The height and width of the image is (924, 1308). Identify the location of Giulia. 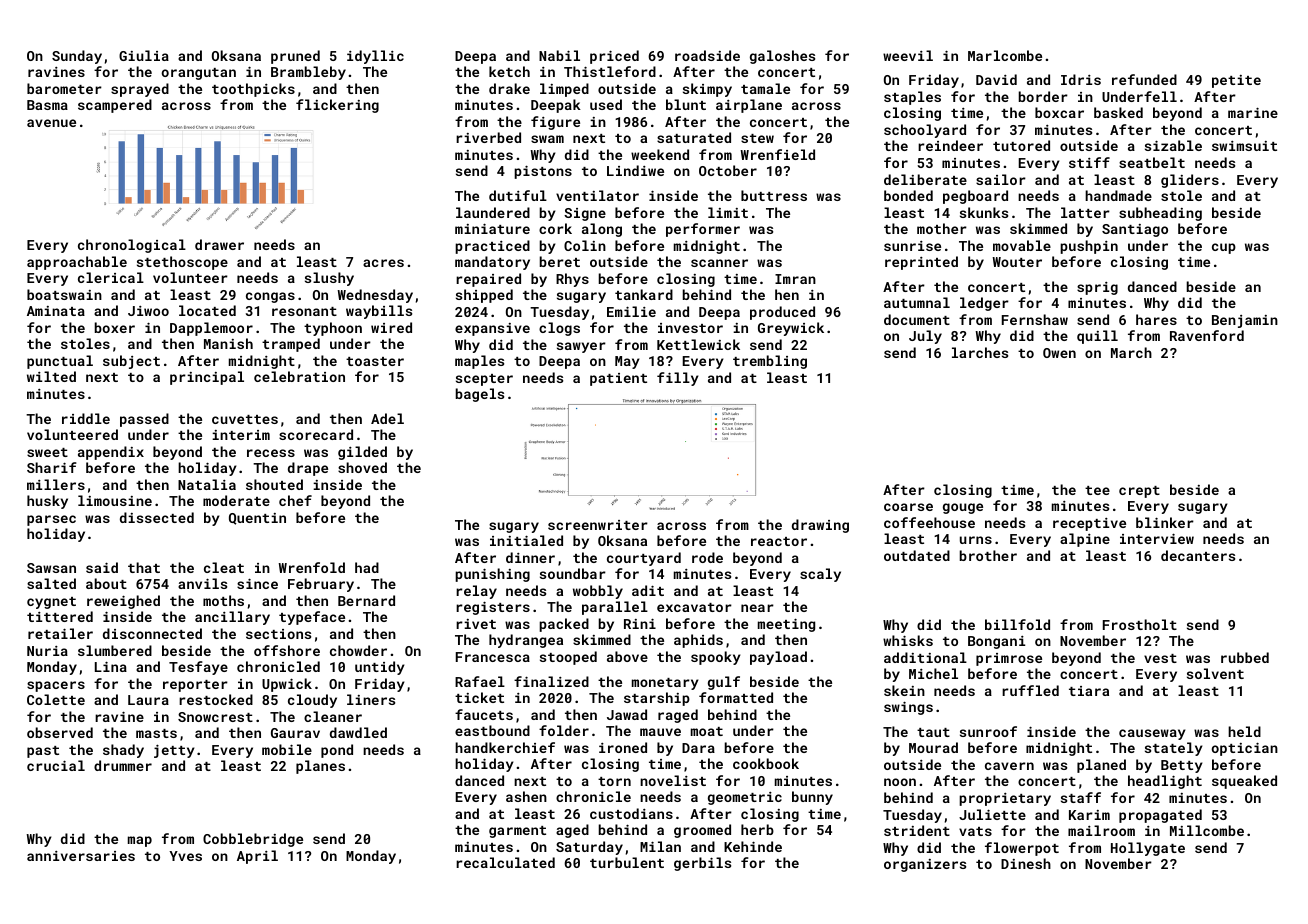
(144, 55).
